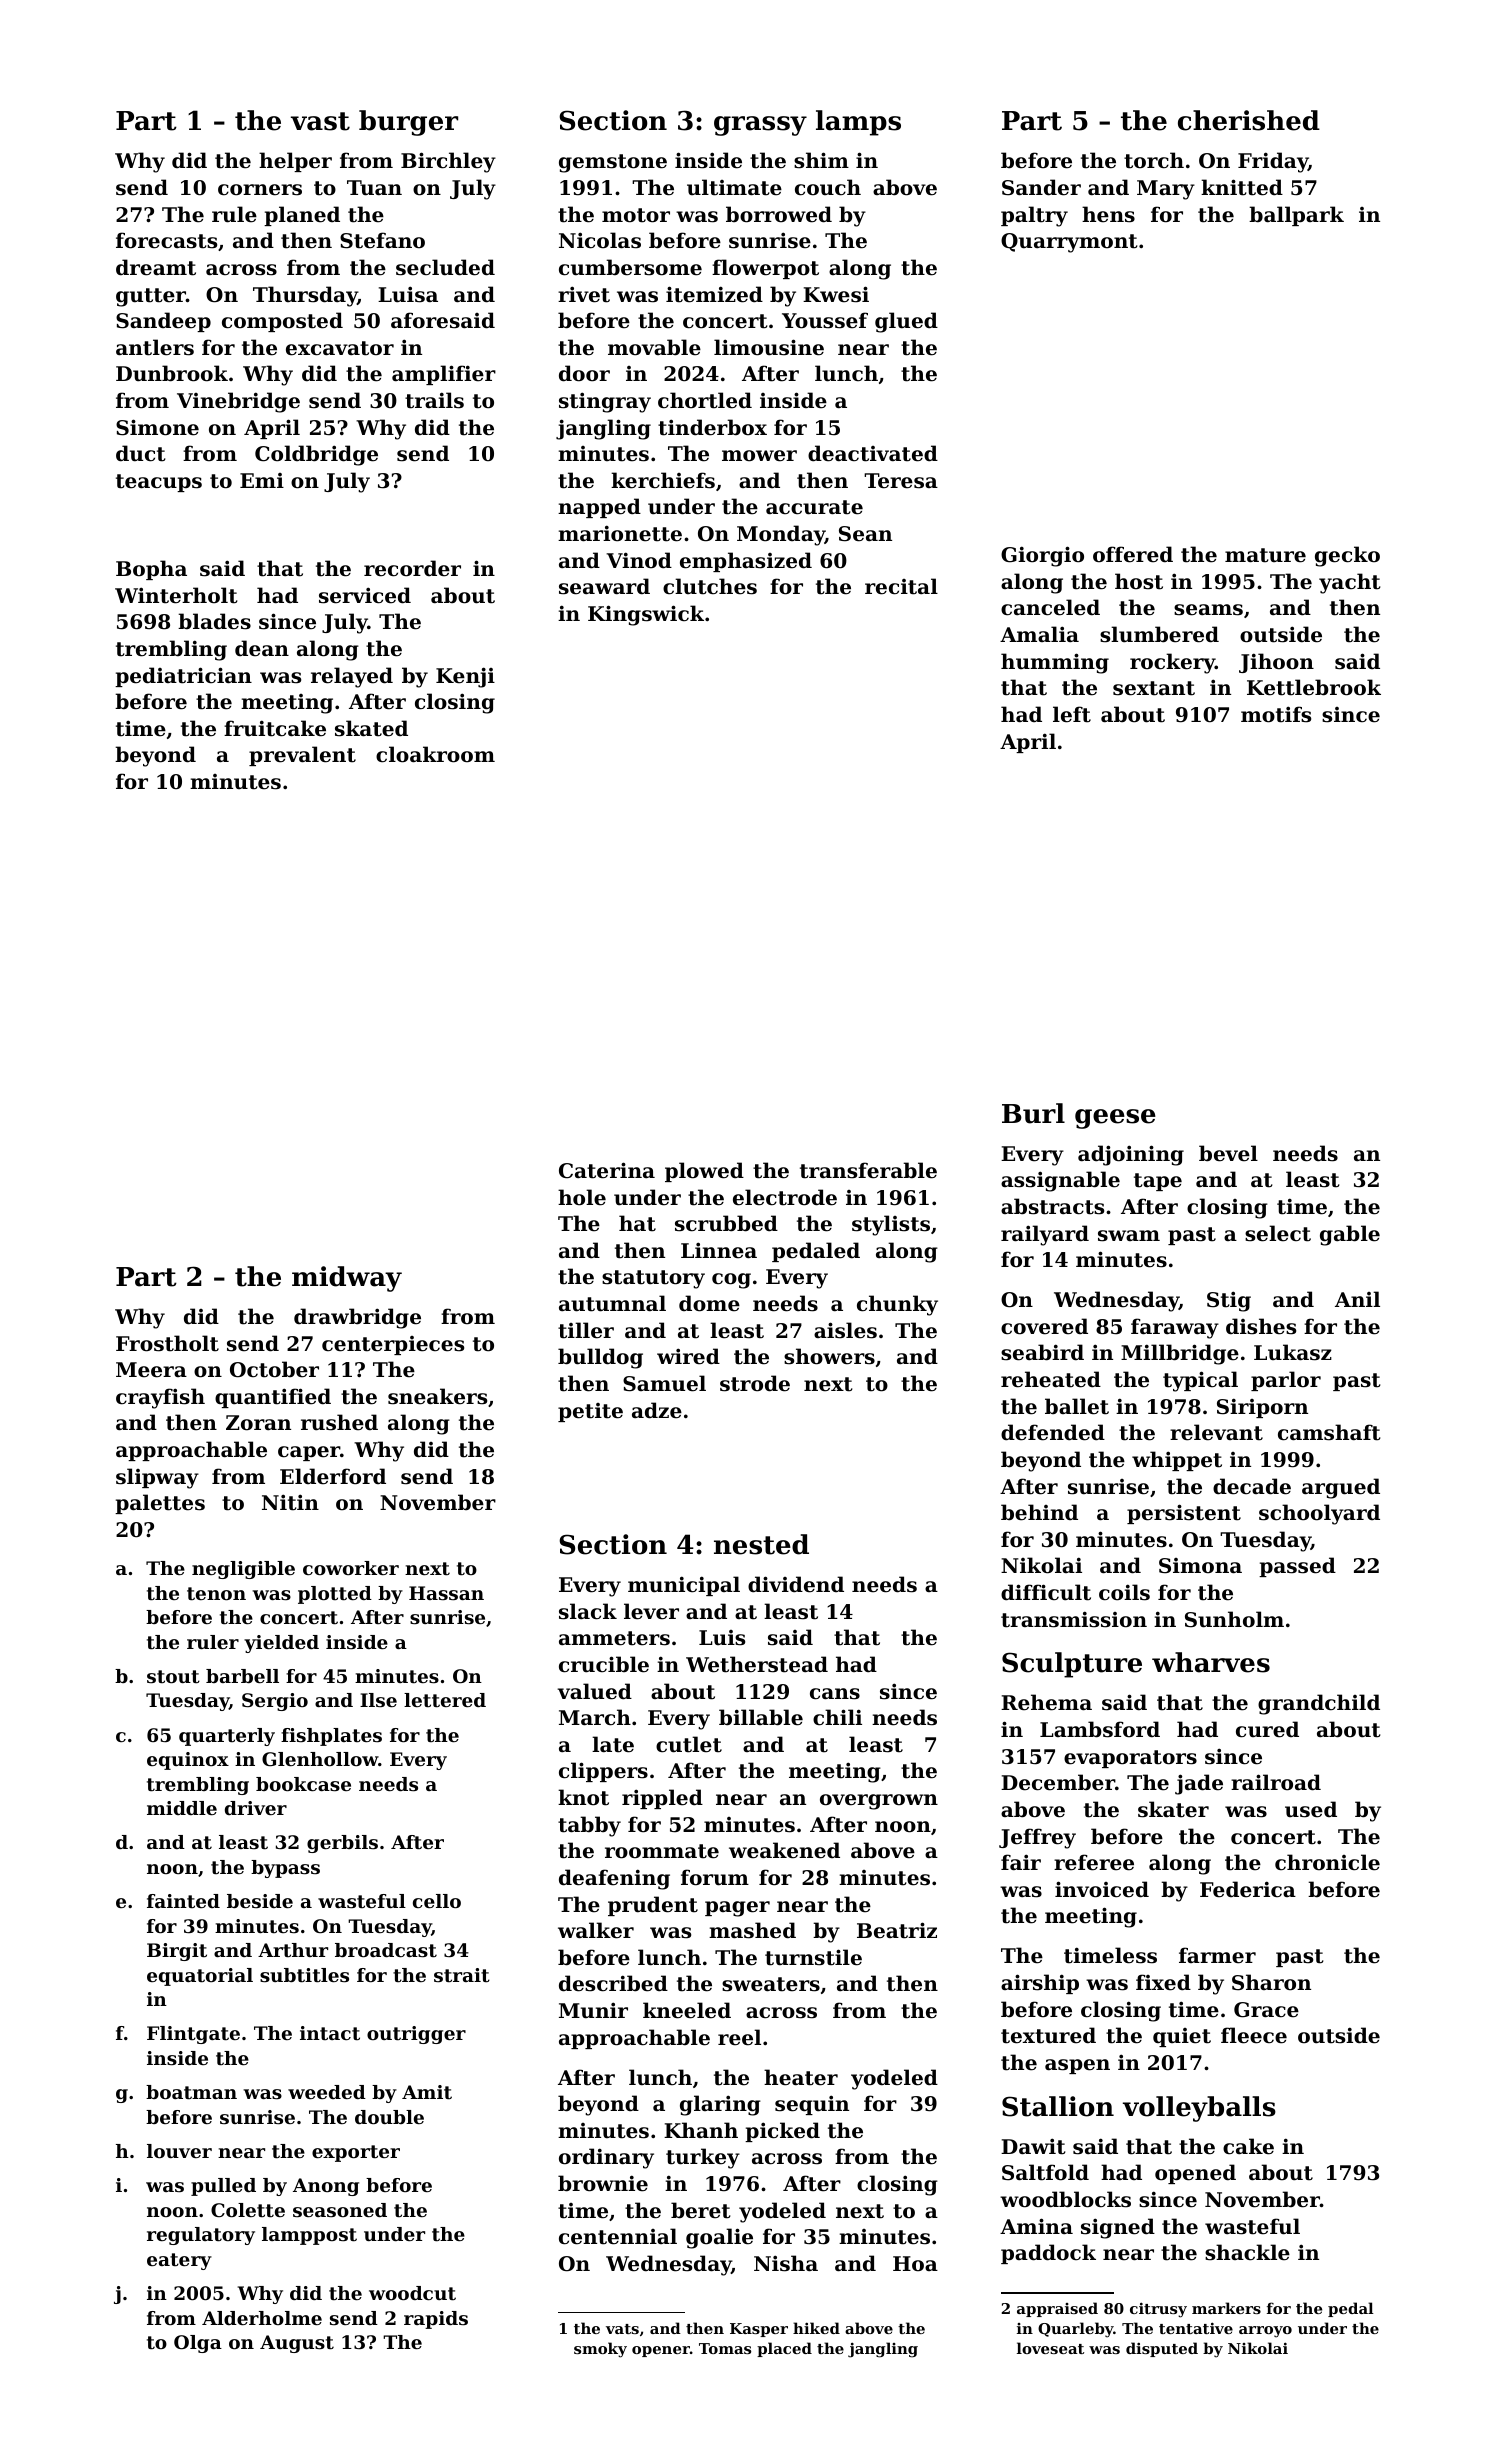 The height and width of the screenshot is (2464, 1496). I want to click on persistent, so click(1184, 1514).
